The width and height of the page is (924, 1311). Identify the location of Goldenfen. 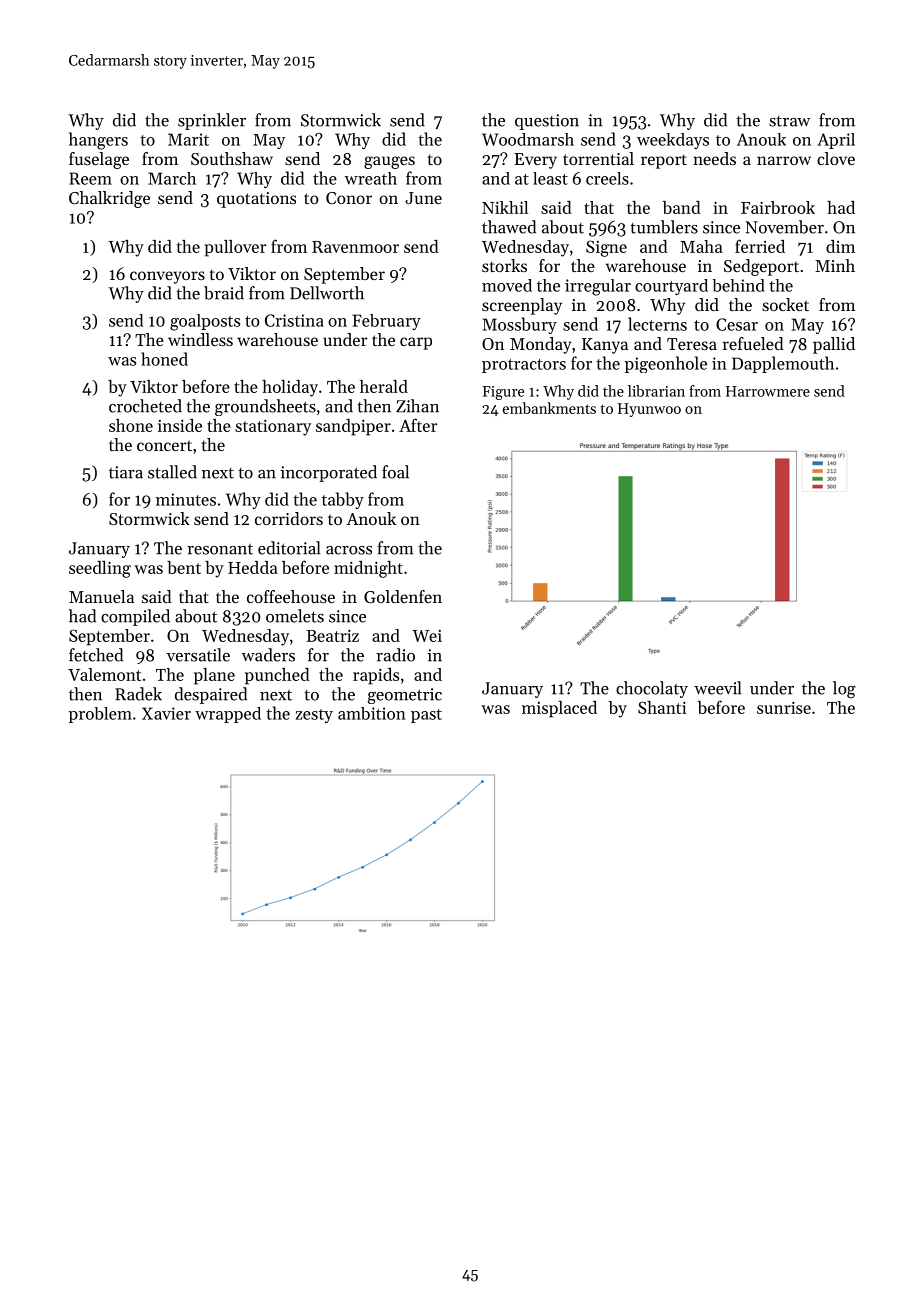
(403, 596).
